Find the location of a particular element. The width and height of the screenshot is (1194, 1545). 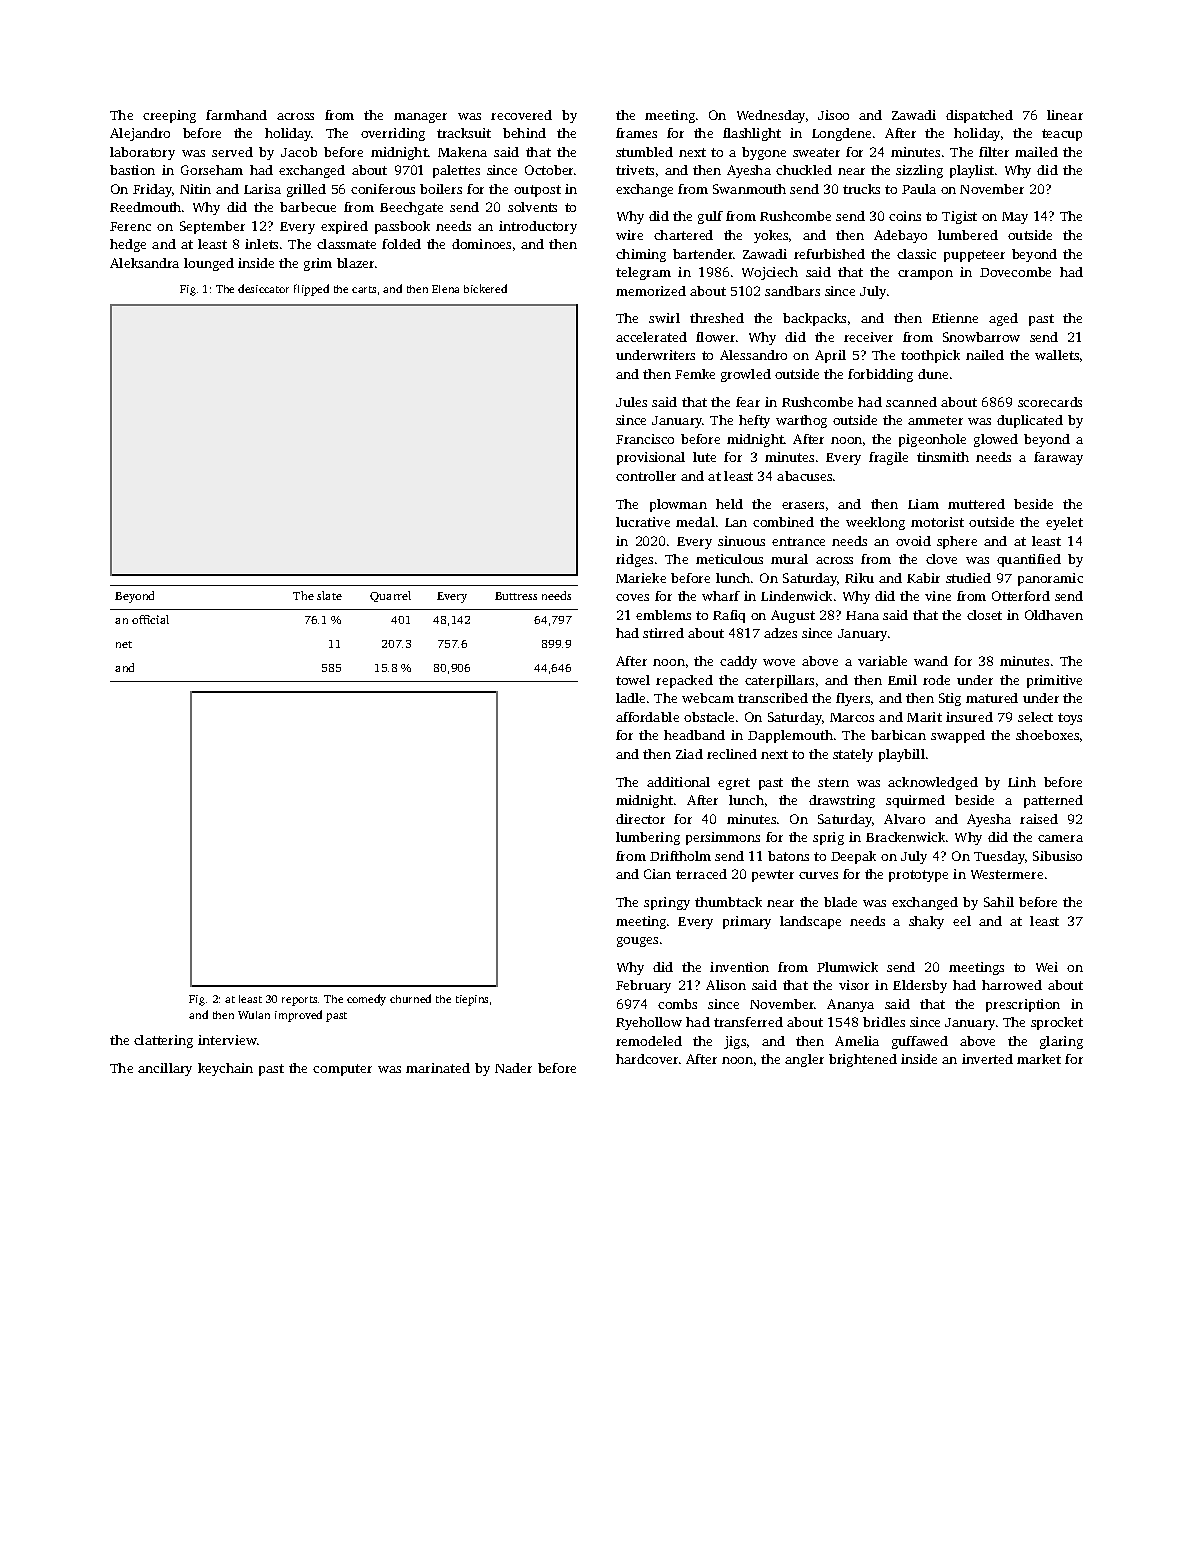

net is located at coordinates (124, 644).
